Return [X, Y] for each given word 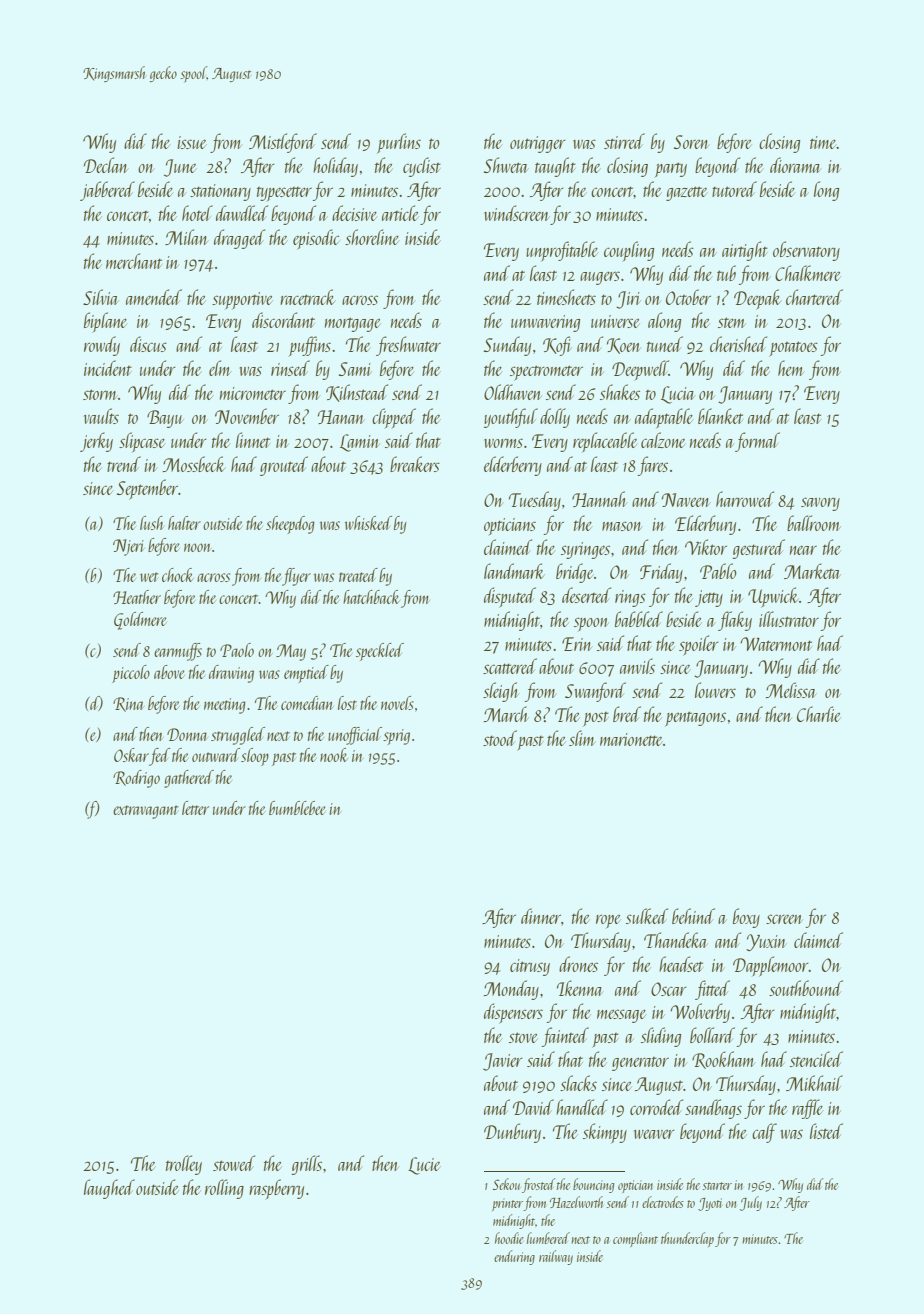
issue [192, 142]
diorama [795, 165]
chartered [814, 297]
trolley [184, 1165]
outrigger [538, 144]
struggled [238, 736]
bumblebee [297, 808]
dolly [555, 418]
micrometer [253, 393]
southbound [806, 988]
